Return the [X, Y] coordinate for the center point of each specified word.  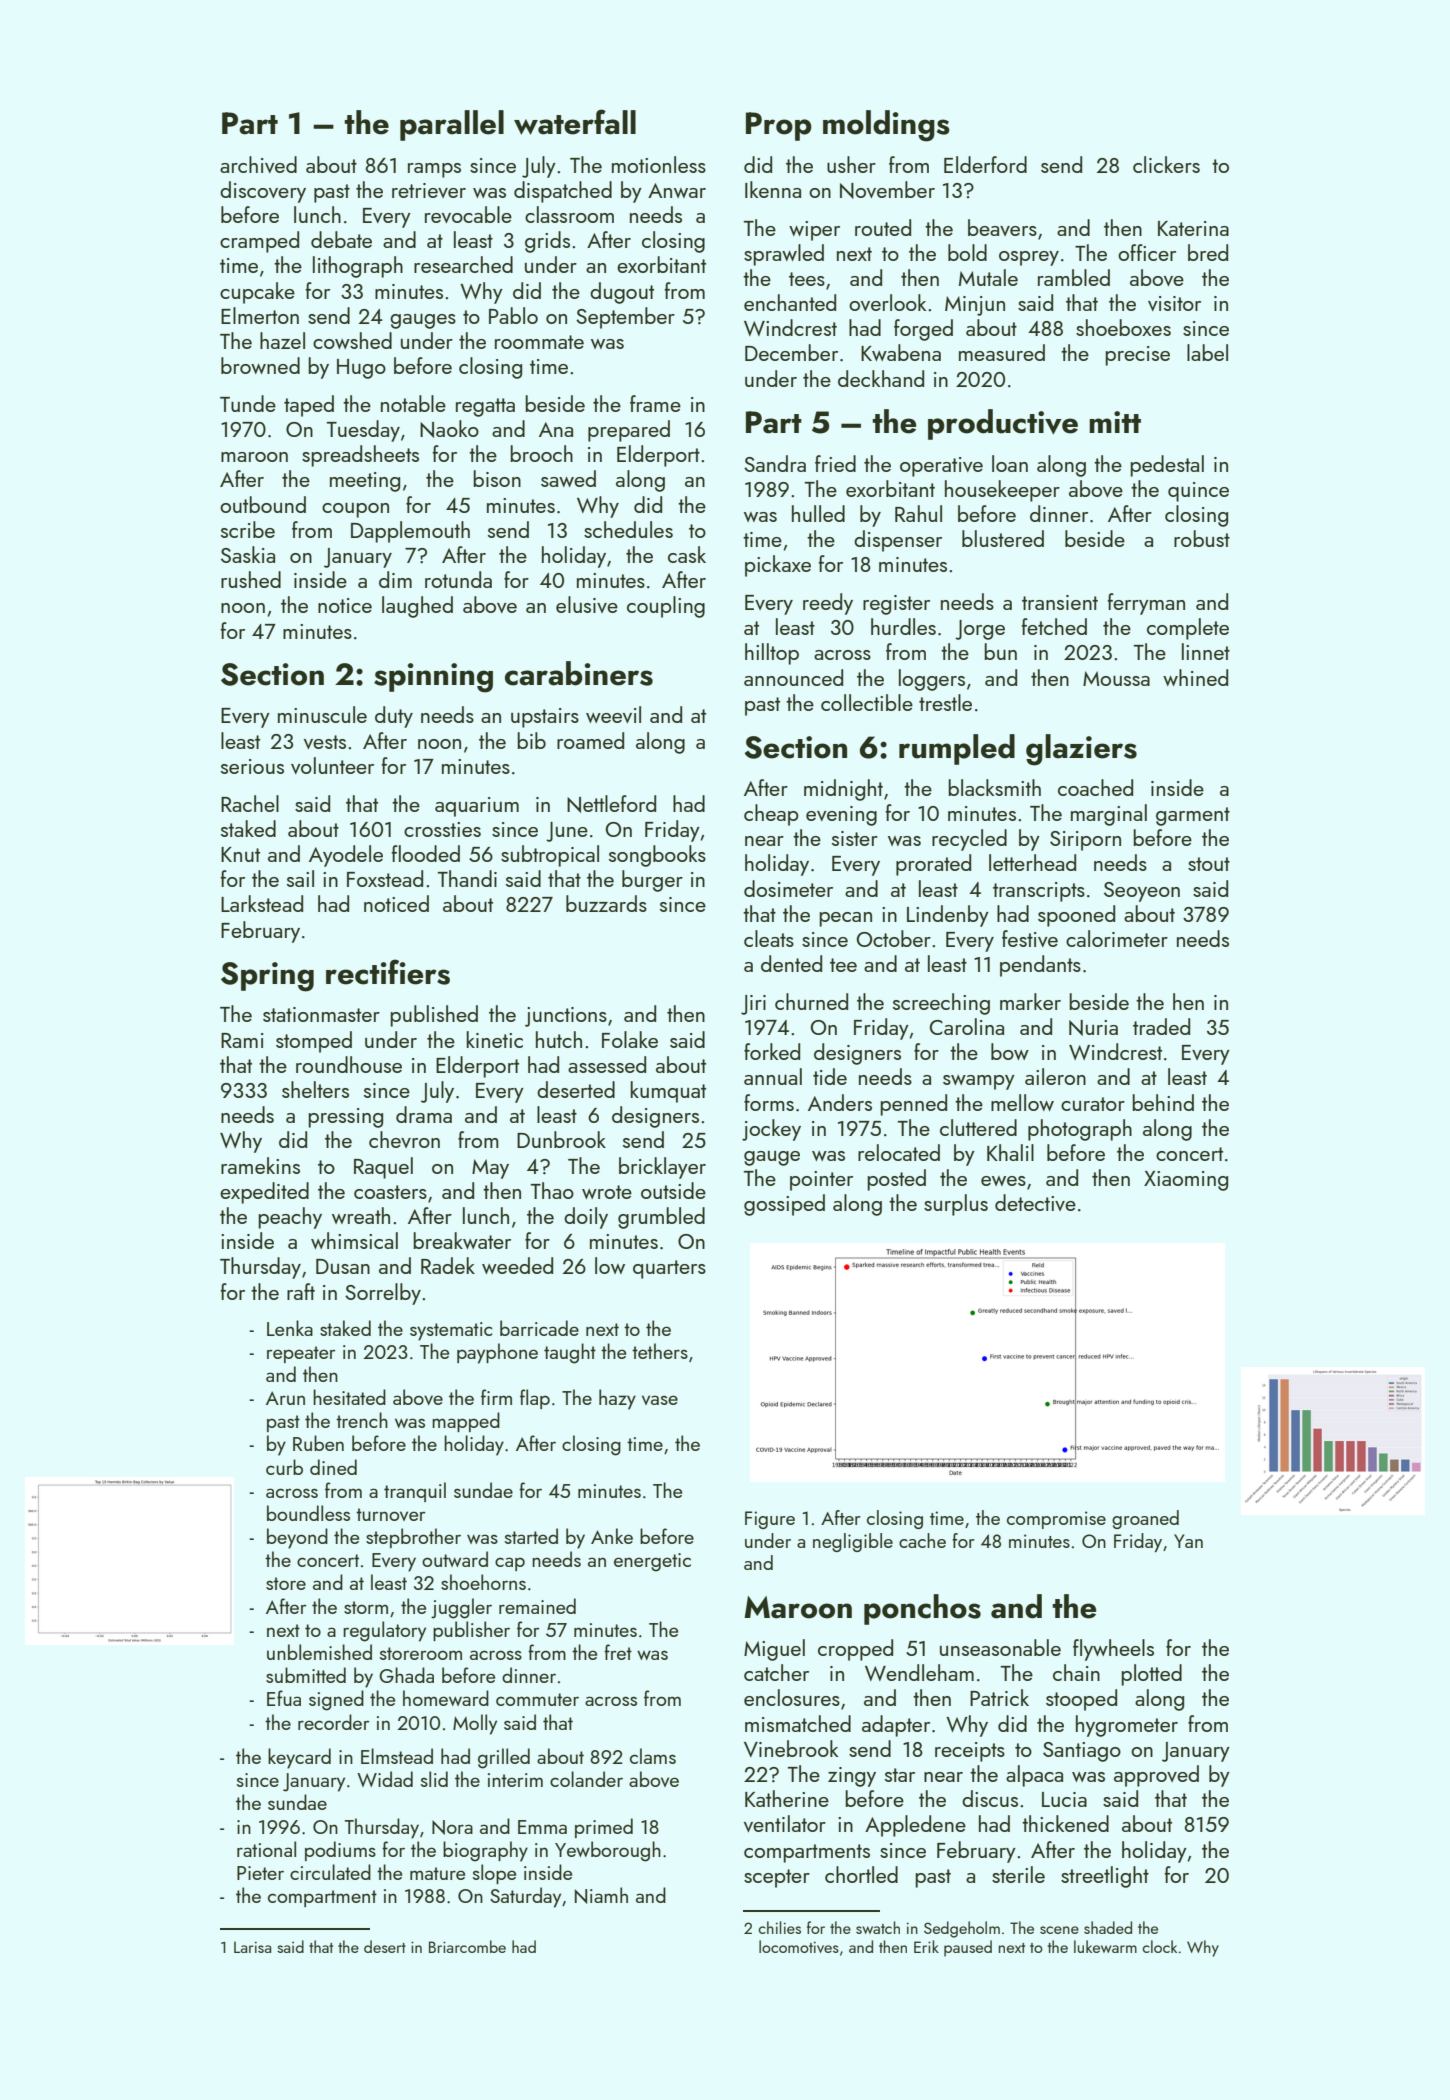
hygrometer [1127, 1726]
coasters [390, 1192]
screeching [941, 1004]
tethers [660, 1351]
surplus [956, 1205]
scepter [777, 1878]
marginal [1109, 815]
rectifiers [388, 972]
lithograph [358, 267]
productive [1003, 424]
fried [835, 463]
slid [434, 1779]
